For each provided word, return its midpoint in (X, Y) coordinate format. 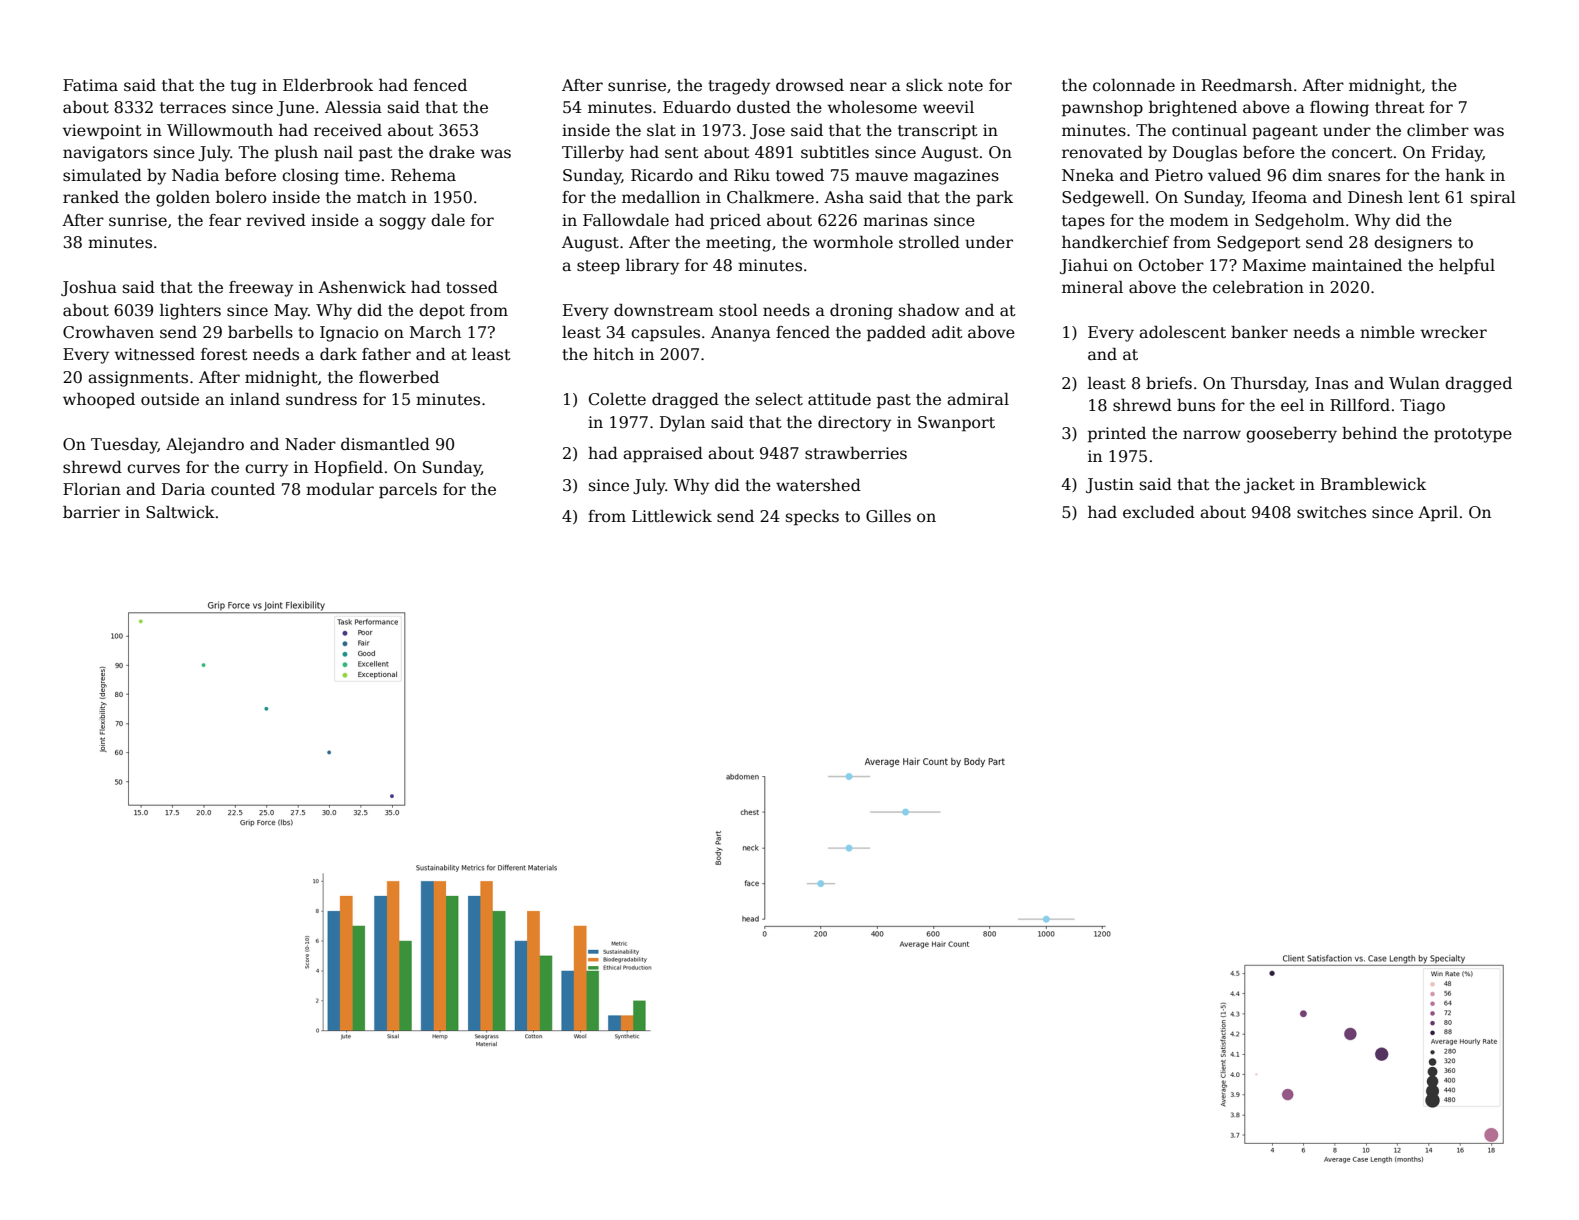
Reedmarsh (1247, 85)
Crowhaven (108, 332)
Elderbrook (328, 85)
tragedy (739, 87)
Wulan (1414, 383)
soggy (403, 223)
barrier (91, 512)
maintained (1357, 265)
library (652, 267)
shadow (929, 310)
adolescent (1182, 332)
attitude (839, 399)
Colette (617, 399)
